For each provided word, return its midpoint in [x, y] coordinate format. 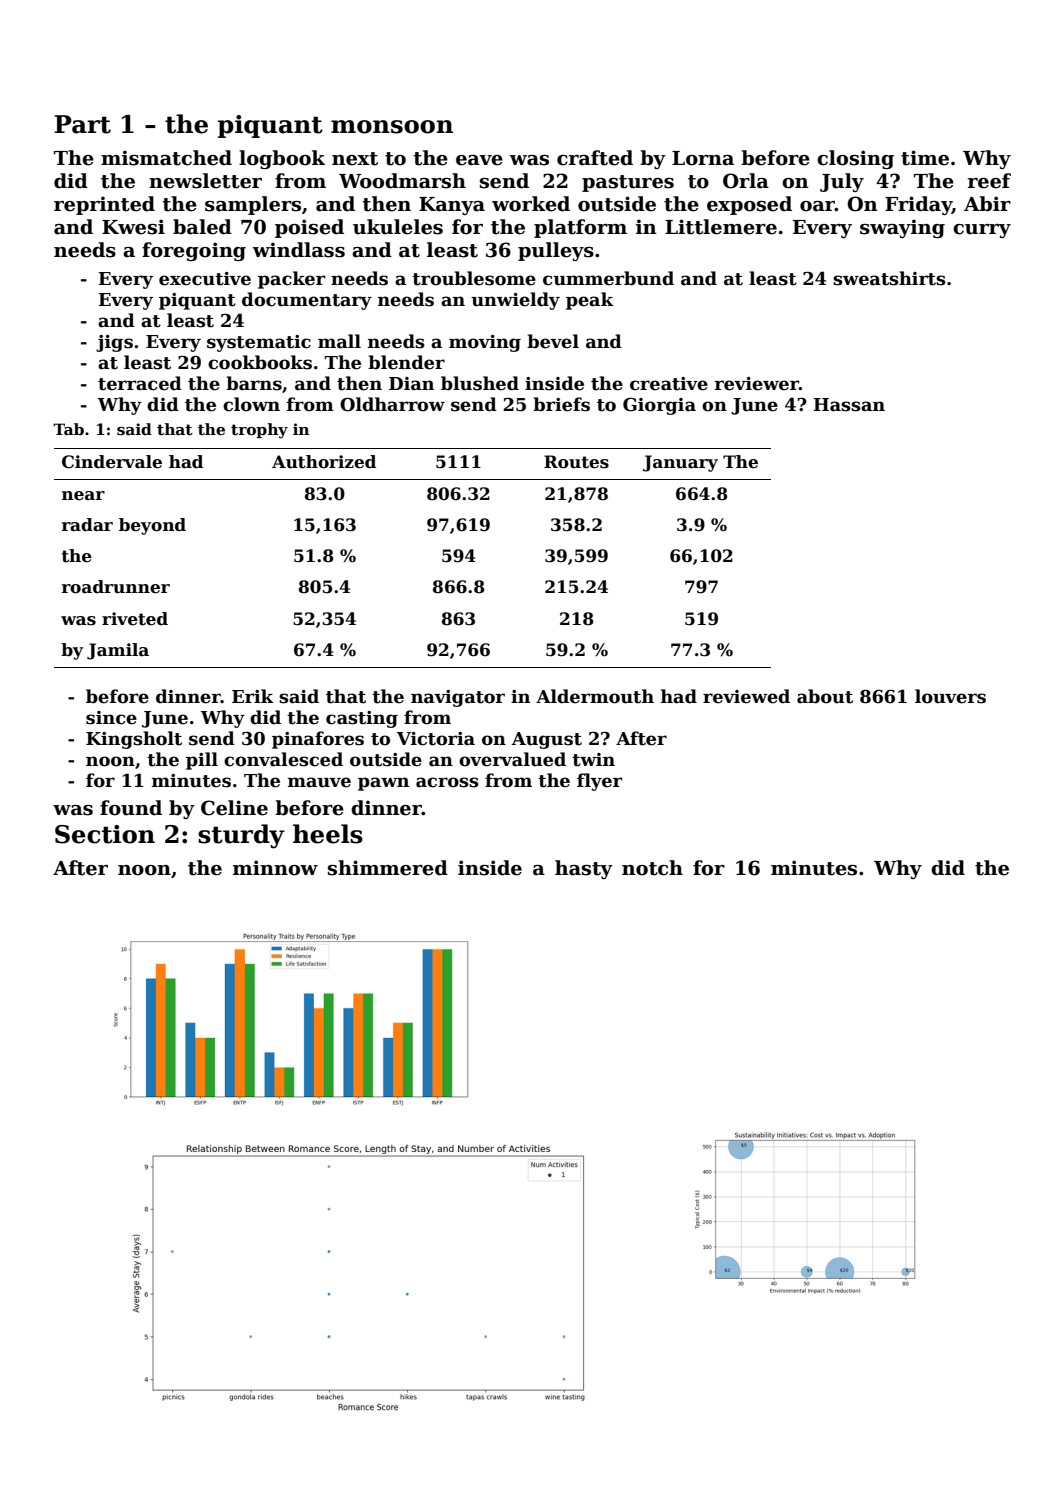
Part [82, 124]
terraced [140, 383]
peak [590, 301]
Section [105, 834]
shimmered [388, 868]
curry [982, 231]
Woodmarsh [402, 181]
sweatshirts [889, 278]
